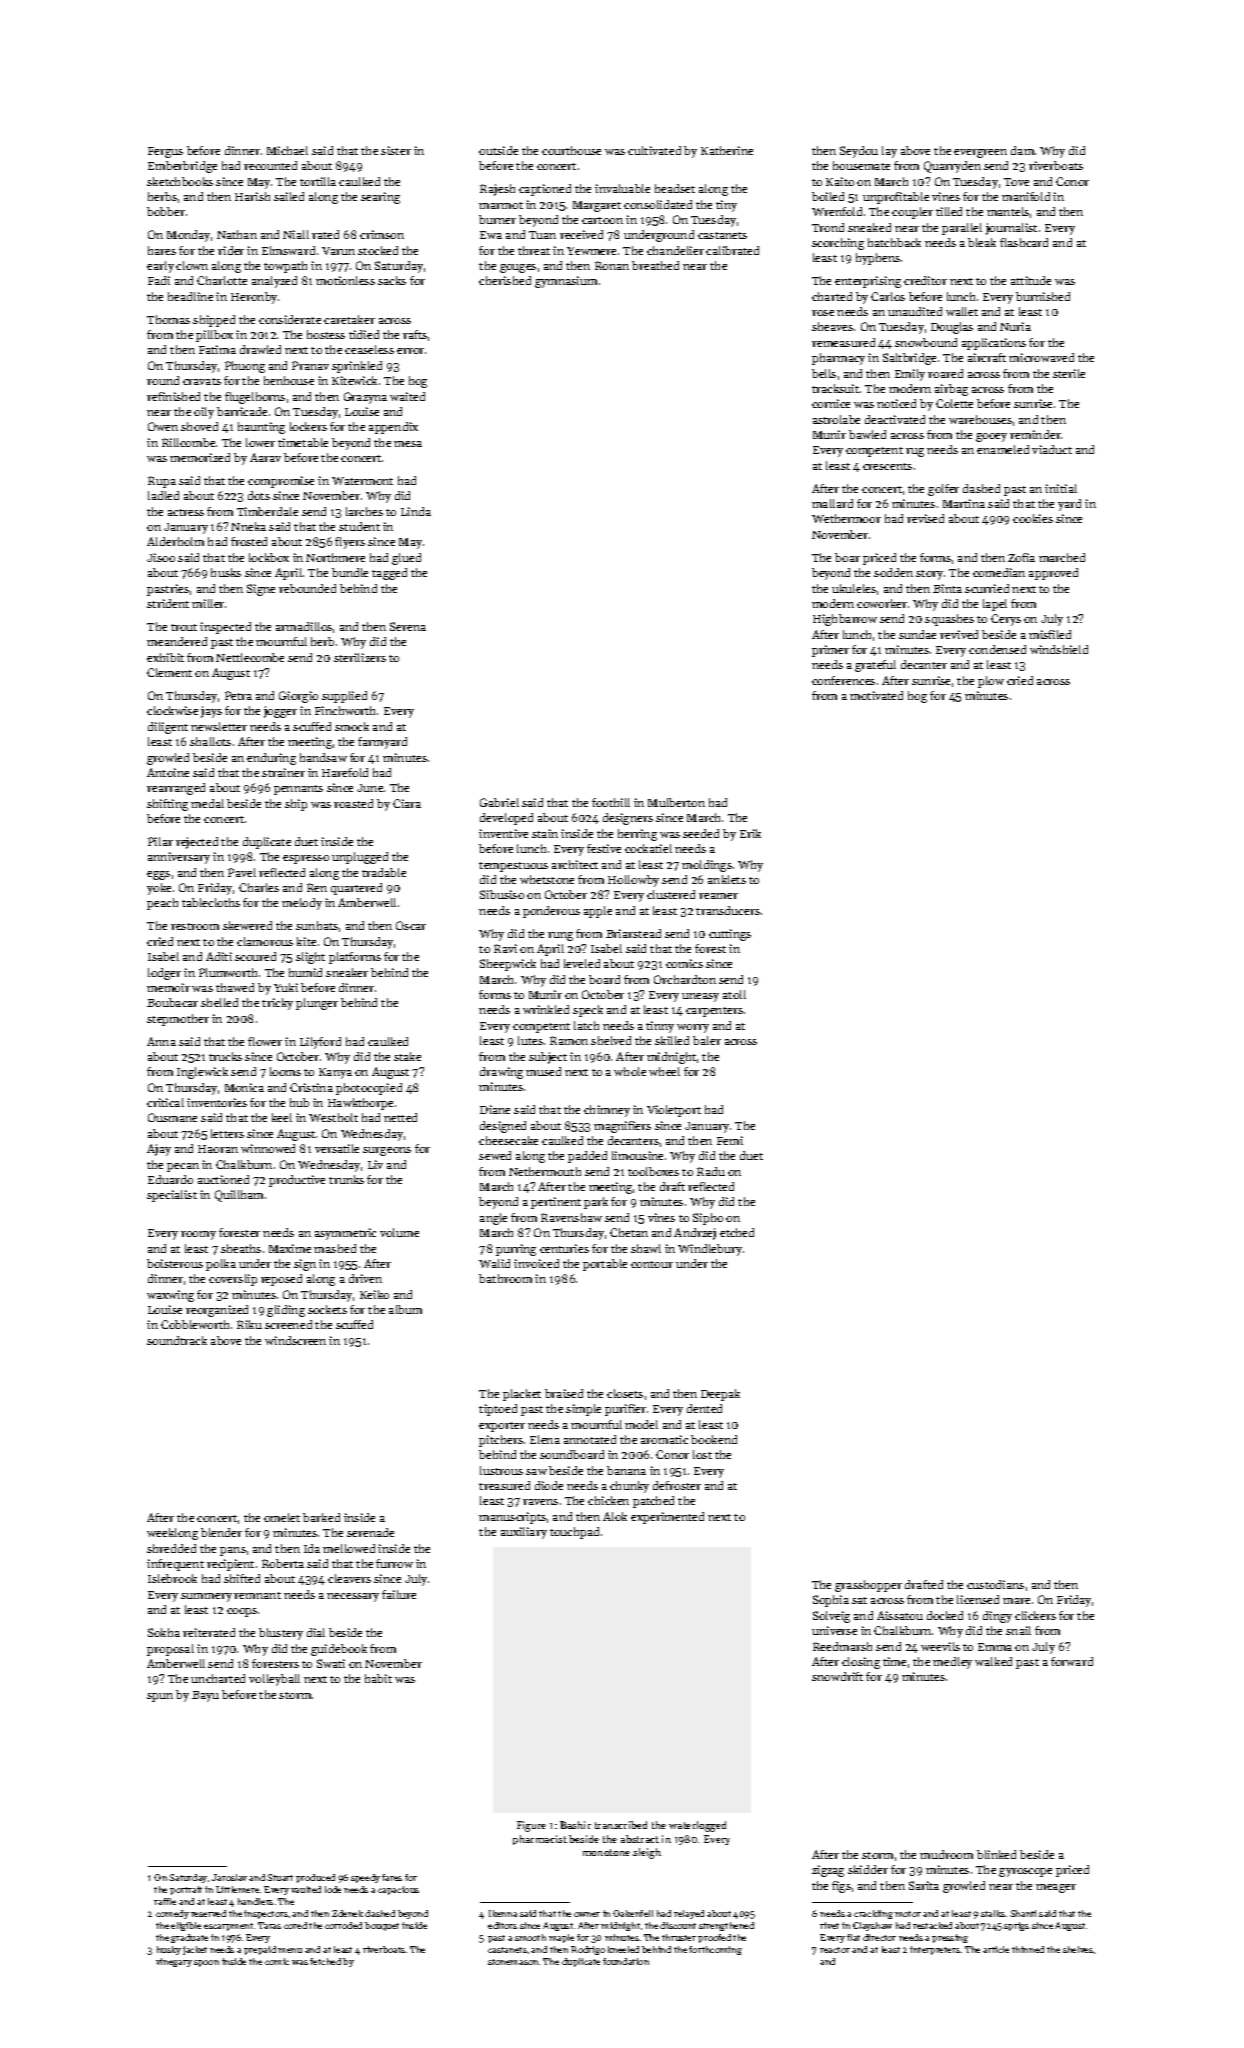  I want to click on revised, so click(925, 518).
